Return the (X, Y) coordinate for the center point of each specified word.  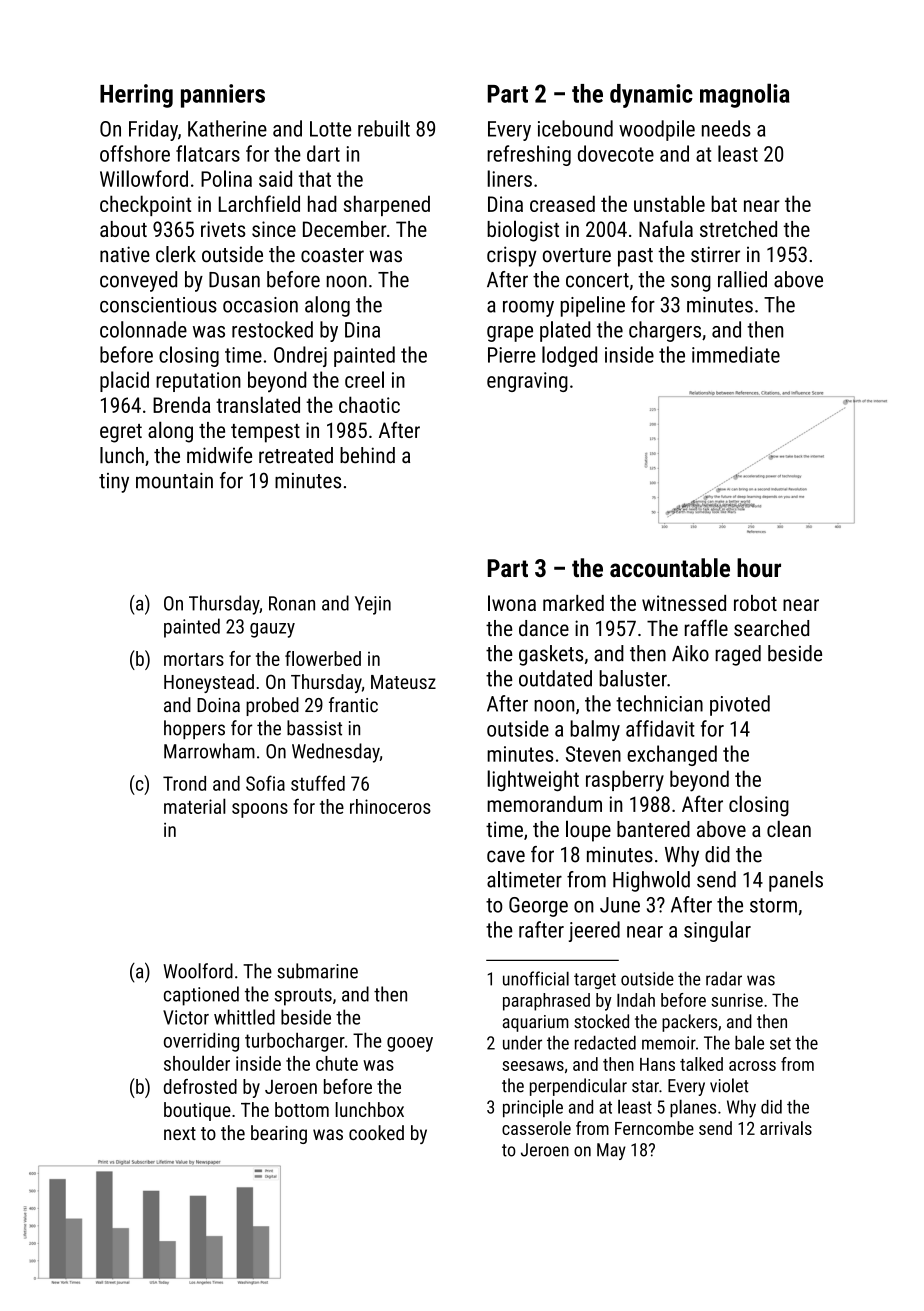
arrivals (786, 1128)
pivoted (740, 705)
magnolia (745, 95)
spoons (260, 810)
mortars (194, 659)
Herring (136, 96)
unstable (669, 203)
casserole (536, 1128)
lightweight (533, 780)
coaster (332, 255)
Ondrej (300, 356)
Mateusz (403, 682)
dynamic (651, 96)
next (180, 1133)
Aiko (690, 653)
